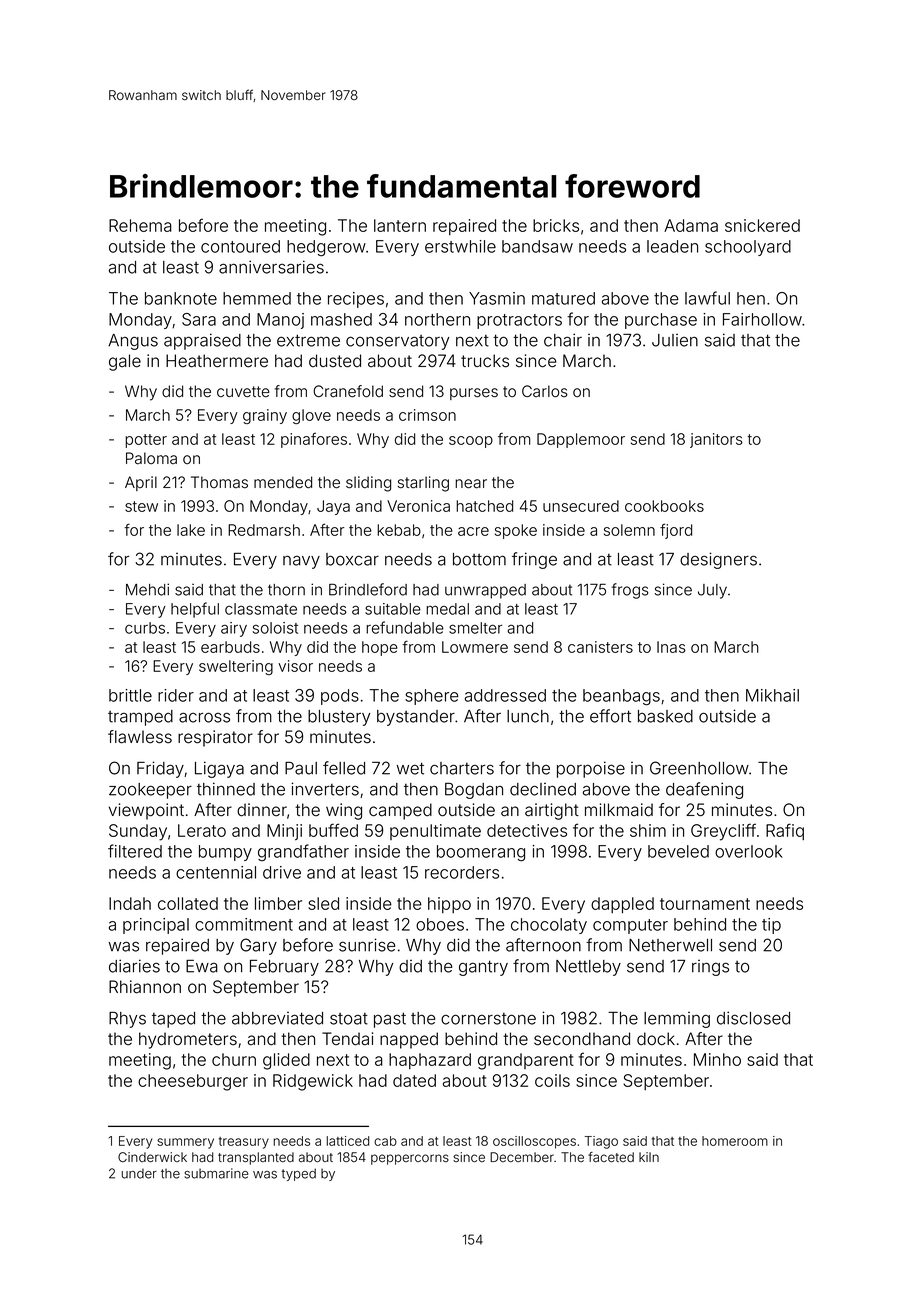 Image resolution: width=924 pixels, height=1311 pixels. Describe the element at coordinates (140, 225) in the document. I see `Rehema` at that location.
